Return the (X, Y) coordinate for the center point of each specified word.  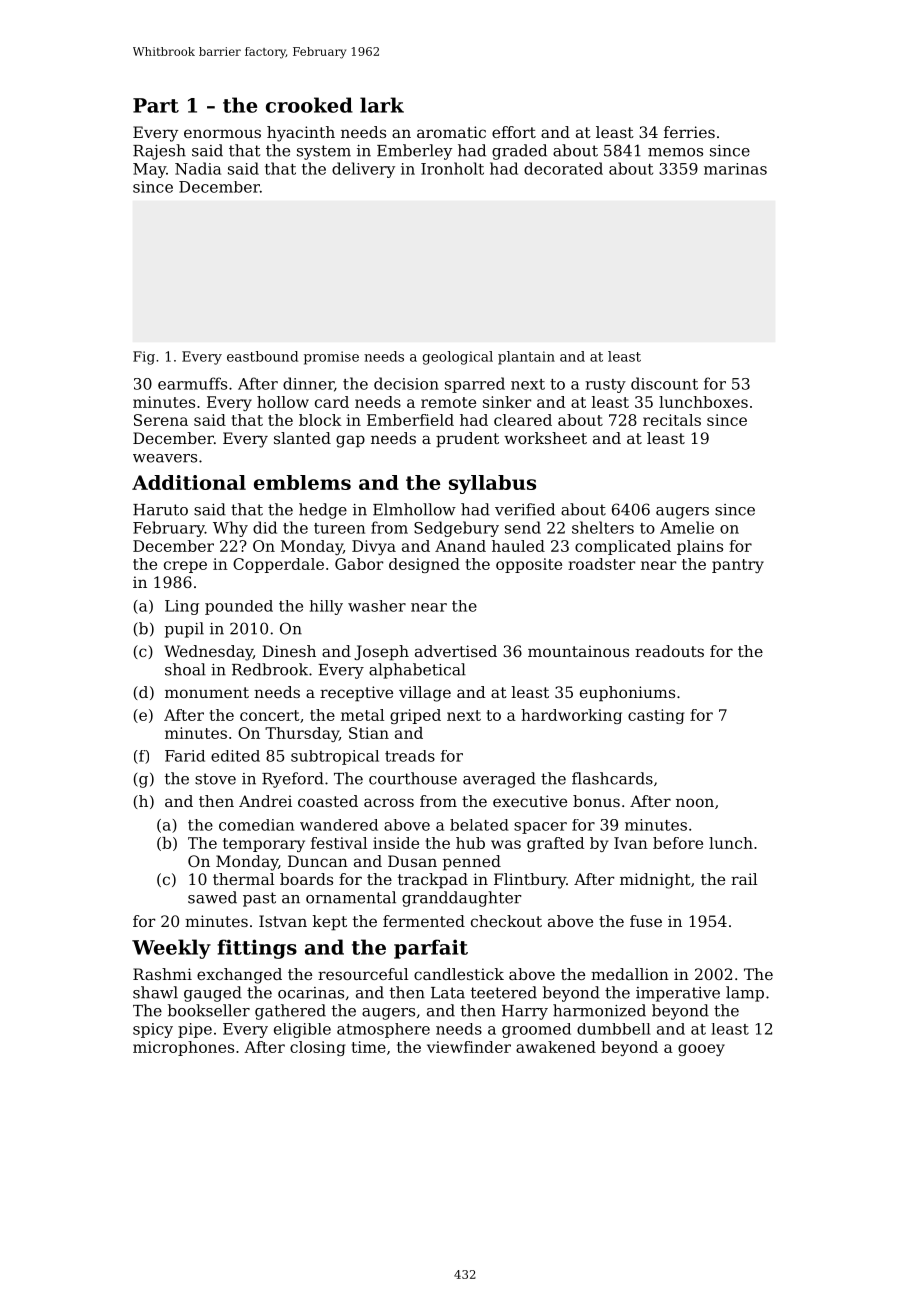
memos (675, 152)
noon (695, 802)
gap (350, 441)
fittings (257, 949)
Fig (144, 358)
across (389, 802)
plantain (526, 358)
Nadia (198, 168)
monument (207, 692)
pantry (738, 566)
